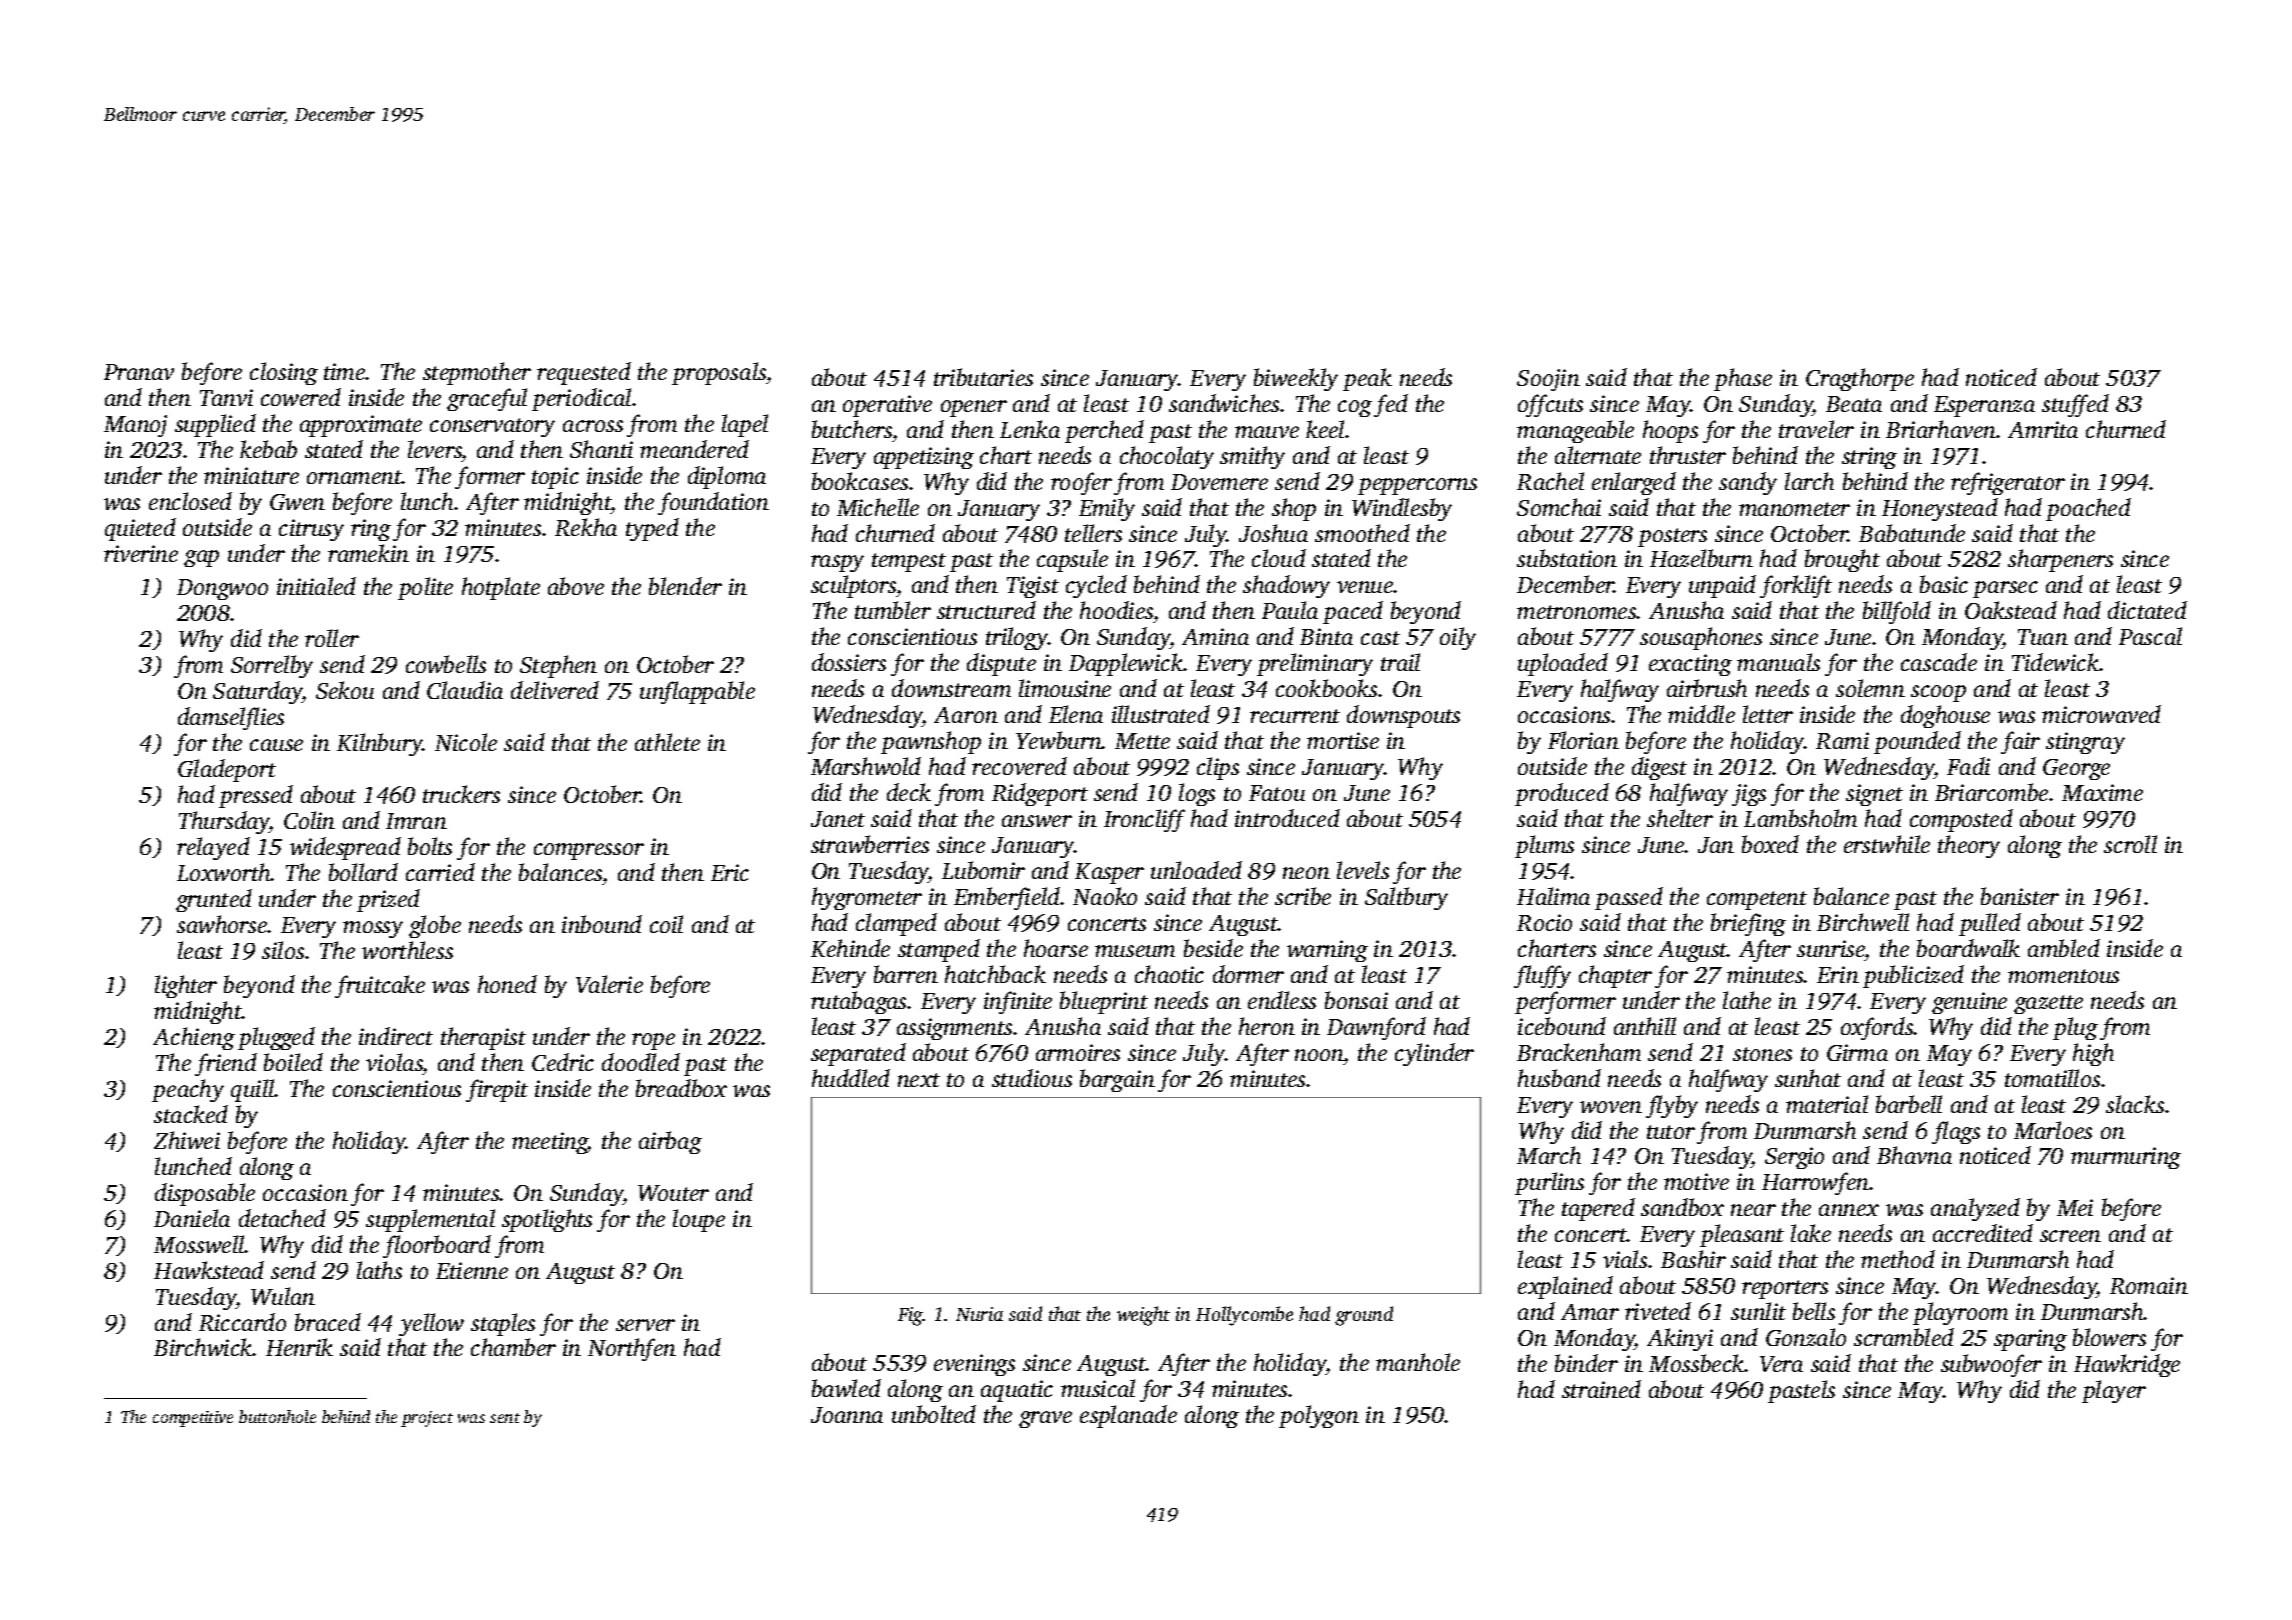  Describe the element at coordinates (1093, 533) in the document. I see `tellers` at that location.
